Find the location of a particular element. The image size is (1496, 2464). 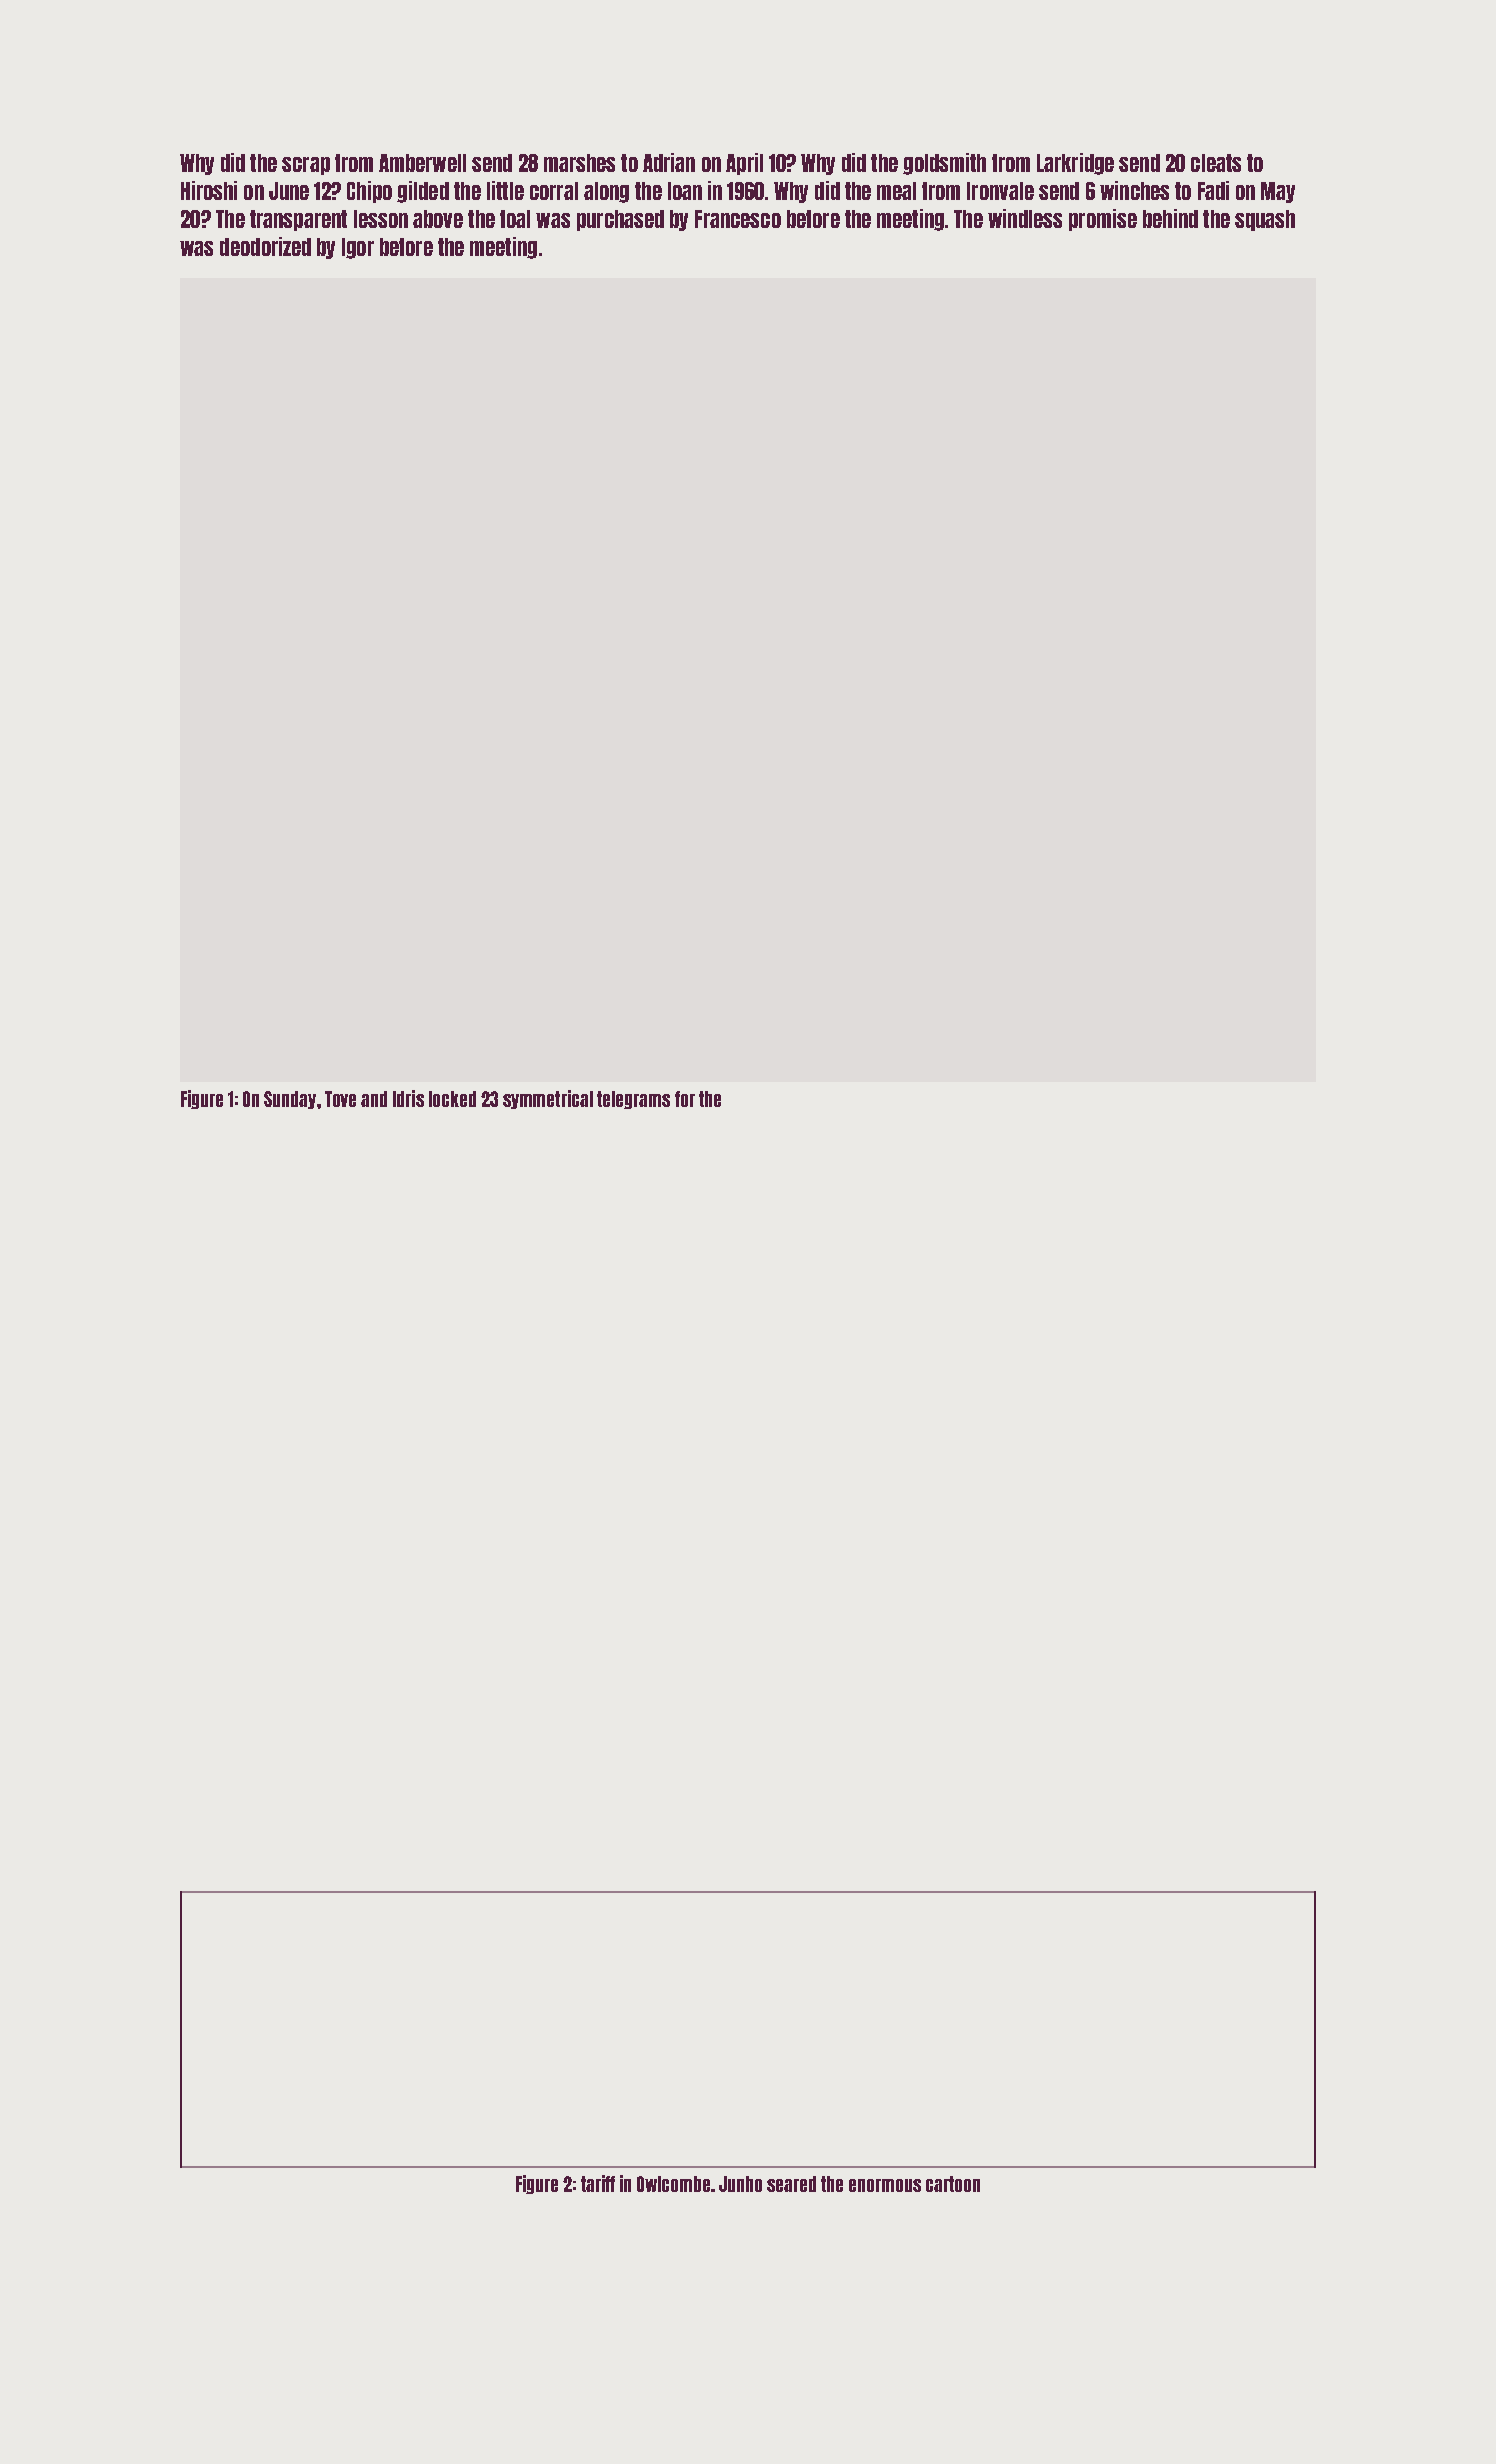

behind is located at coordinates (1170, 218).
